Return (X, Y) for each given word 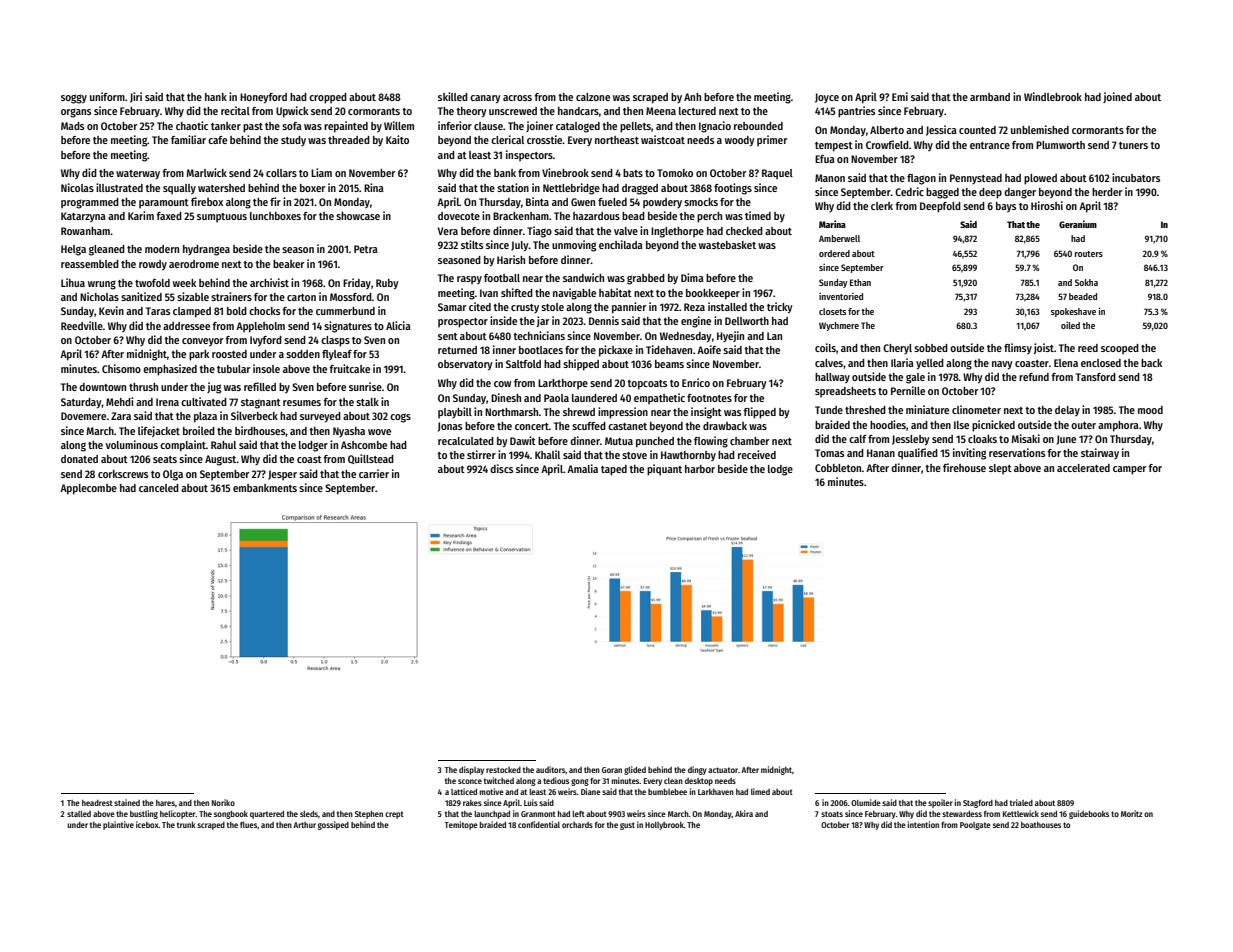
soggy (74, 99)
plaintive (118, 825)
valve (626, 231)
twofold (152, 283)
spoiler (940, 803)
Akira (744, 813)
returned (457, 350)
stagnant (261, 404)
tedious (556, 780)
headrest (97, 803)
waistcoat (663, 139)
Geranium (1078, 224)
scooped (1120, 349)
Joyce (827, 98)
